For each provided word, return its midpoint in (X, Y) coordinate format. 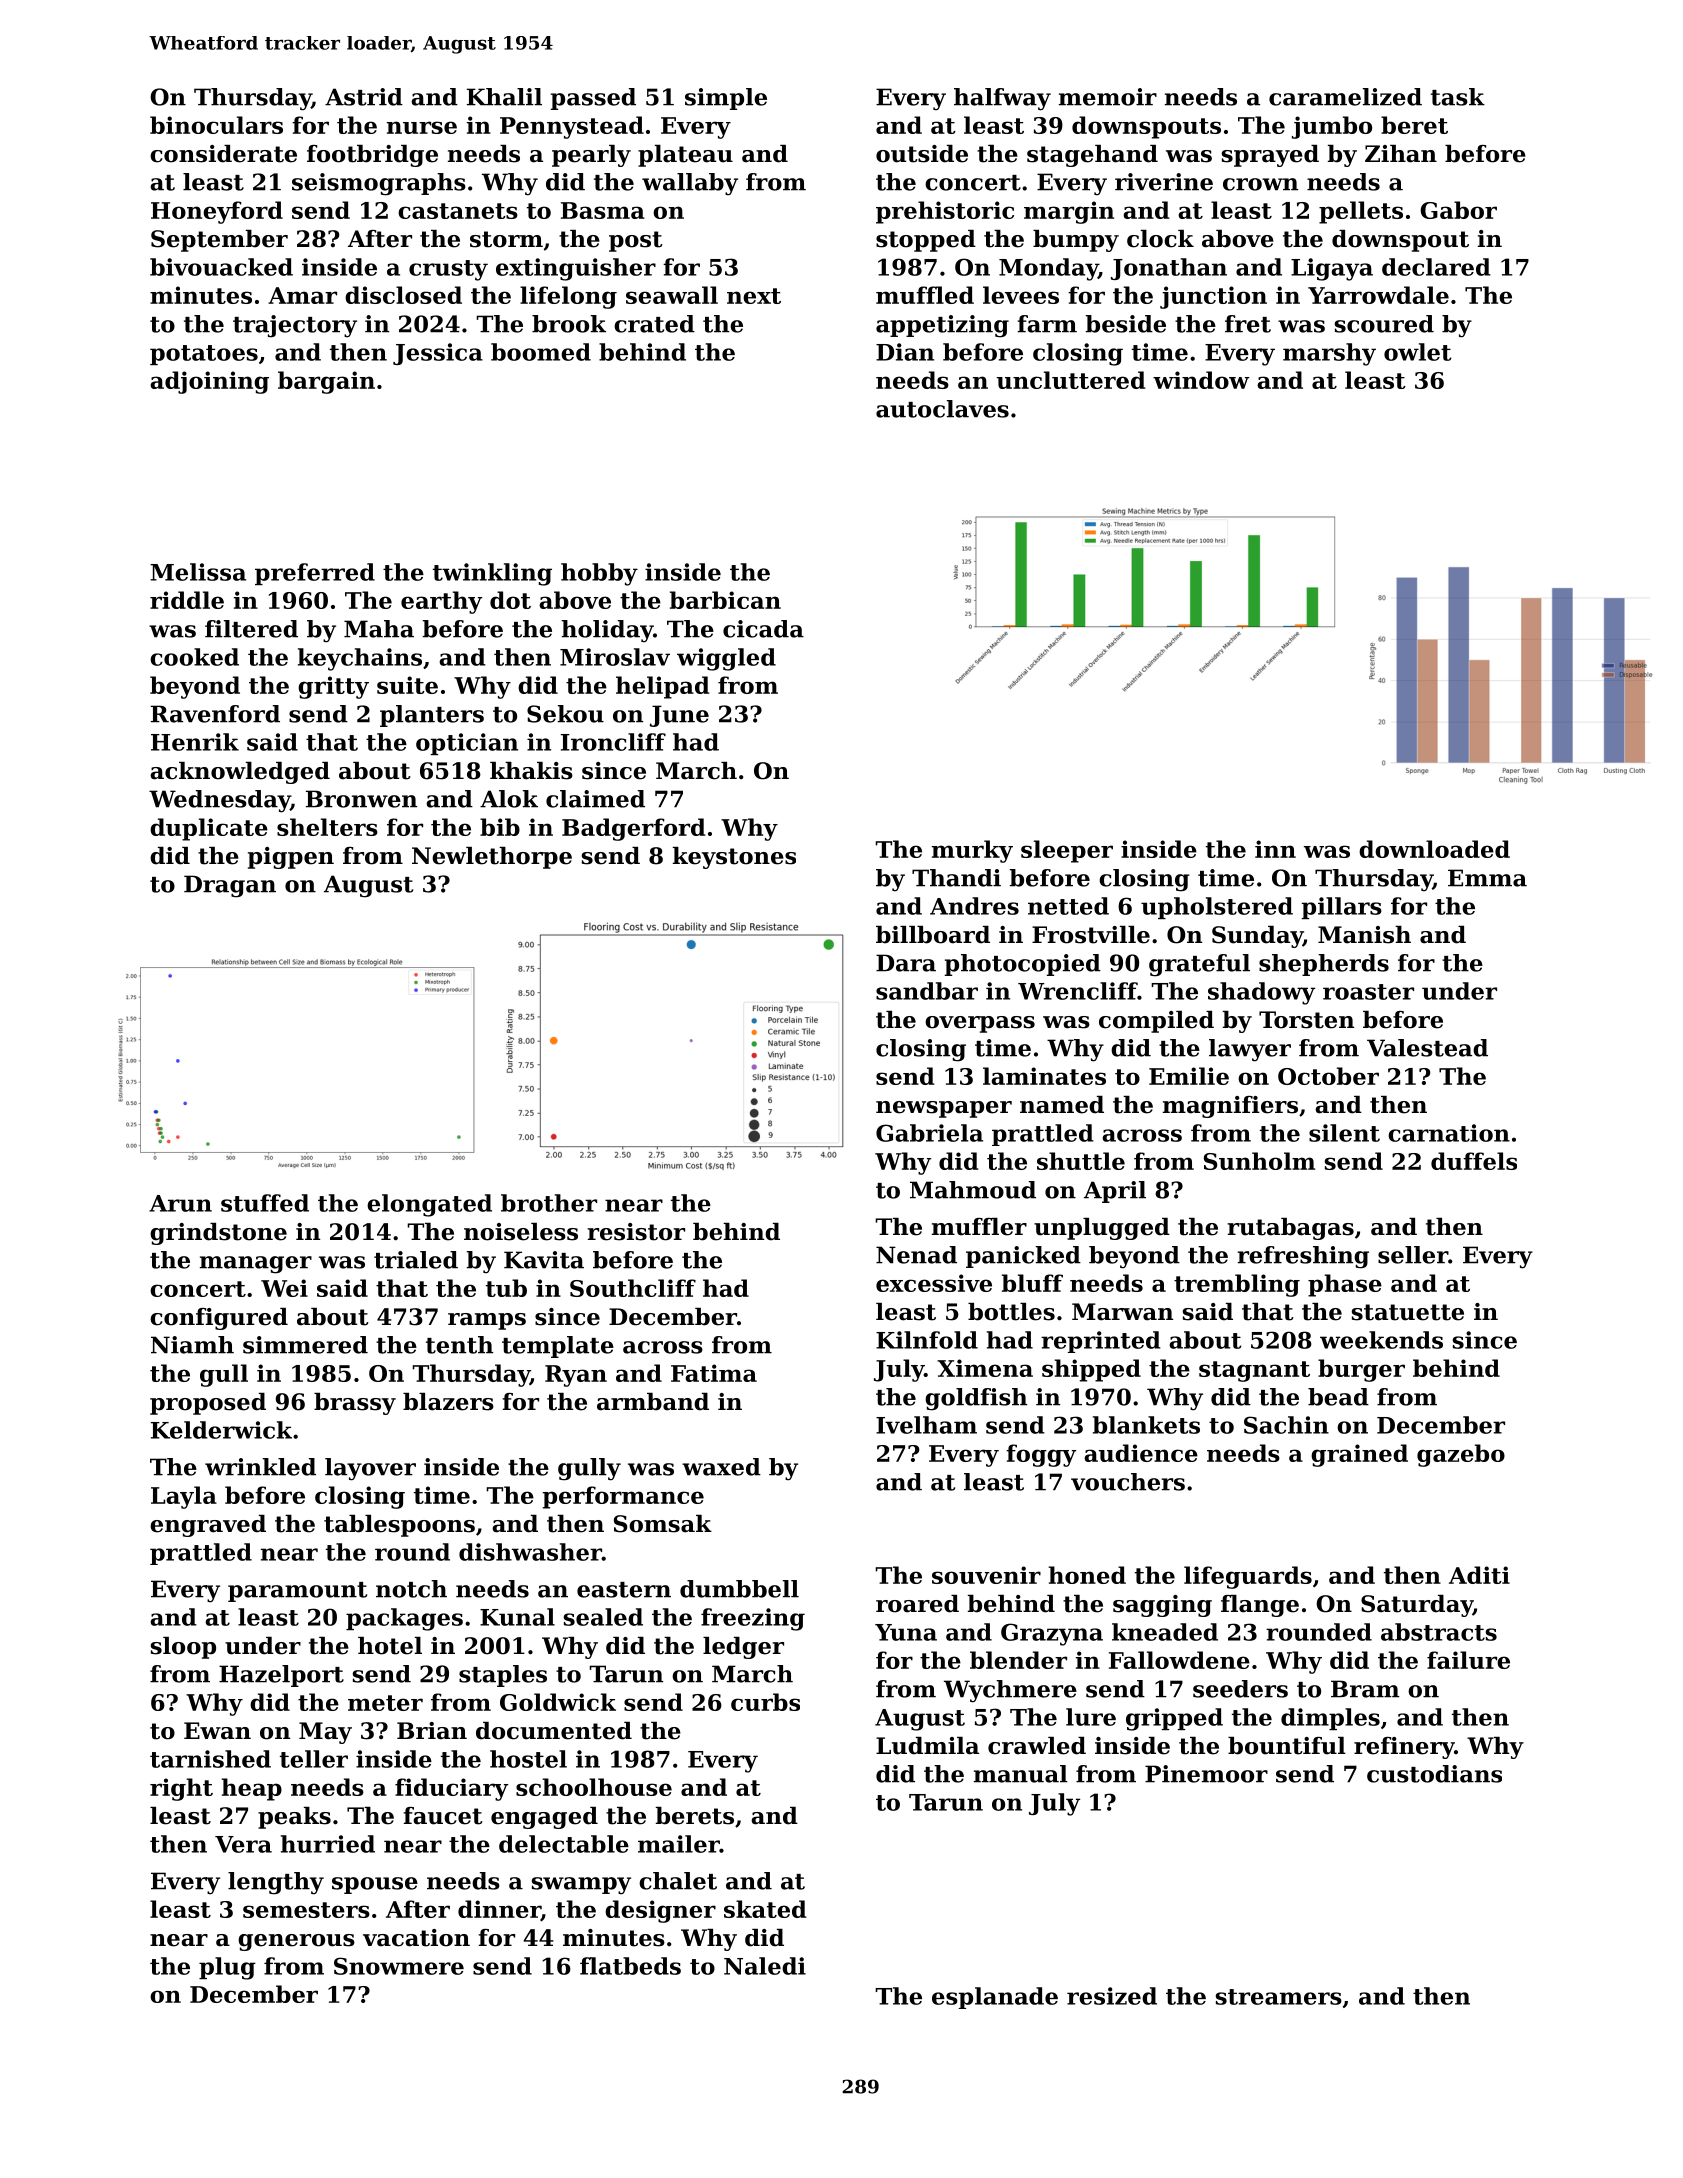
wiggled (726, 659)
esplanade (995, 1998)
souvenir (986, 1575)
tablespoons (399, 1526)
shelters (327, 827)
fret (1248, 324)
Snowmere (399, 1966)
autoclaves (942, 409)
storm (506, 239)
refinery (1404, 1748)
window (1201, 380)
